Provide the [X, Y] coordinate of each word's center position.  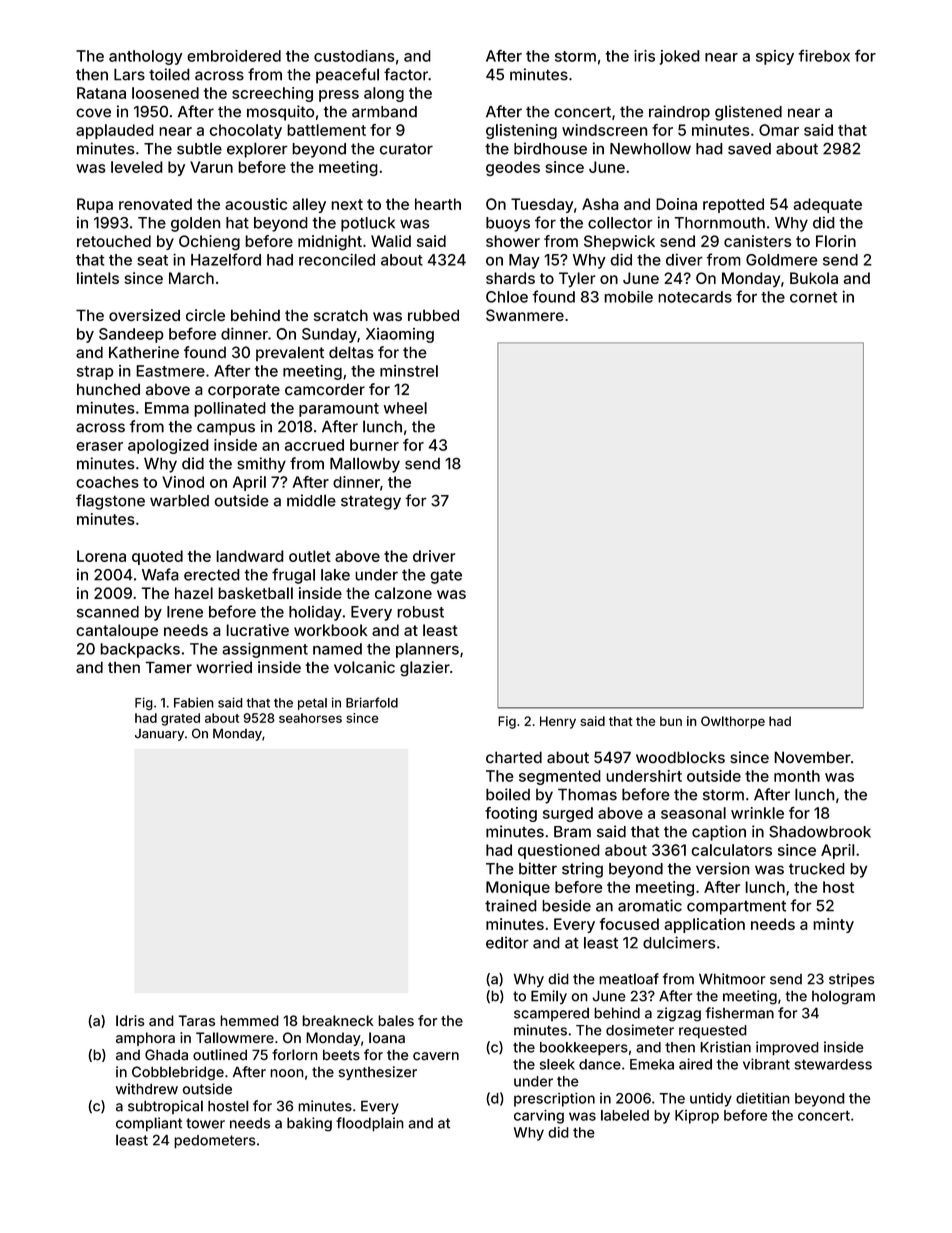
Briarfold [372, 702]
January [159, 735]
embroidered [234, 56]
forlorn [295, 1055]
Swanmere [525, 315]
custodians [354, 56]
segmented [560, 777]
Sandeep [131, 335]
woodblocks [680, 757]
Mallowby [365, 465]
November [812, 757]
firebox [824, 56]
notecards [695, 297]
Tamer [168, 667]
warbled [179, 500]
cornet [813, 297]
